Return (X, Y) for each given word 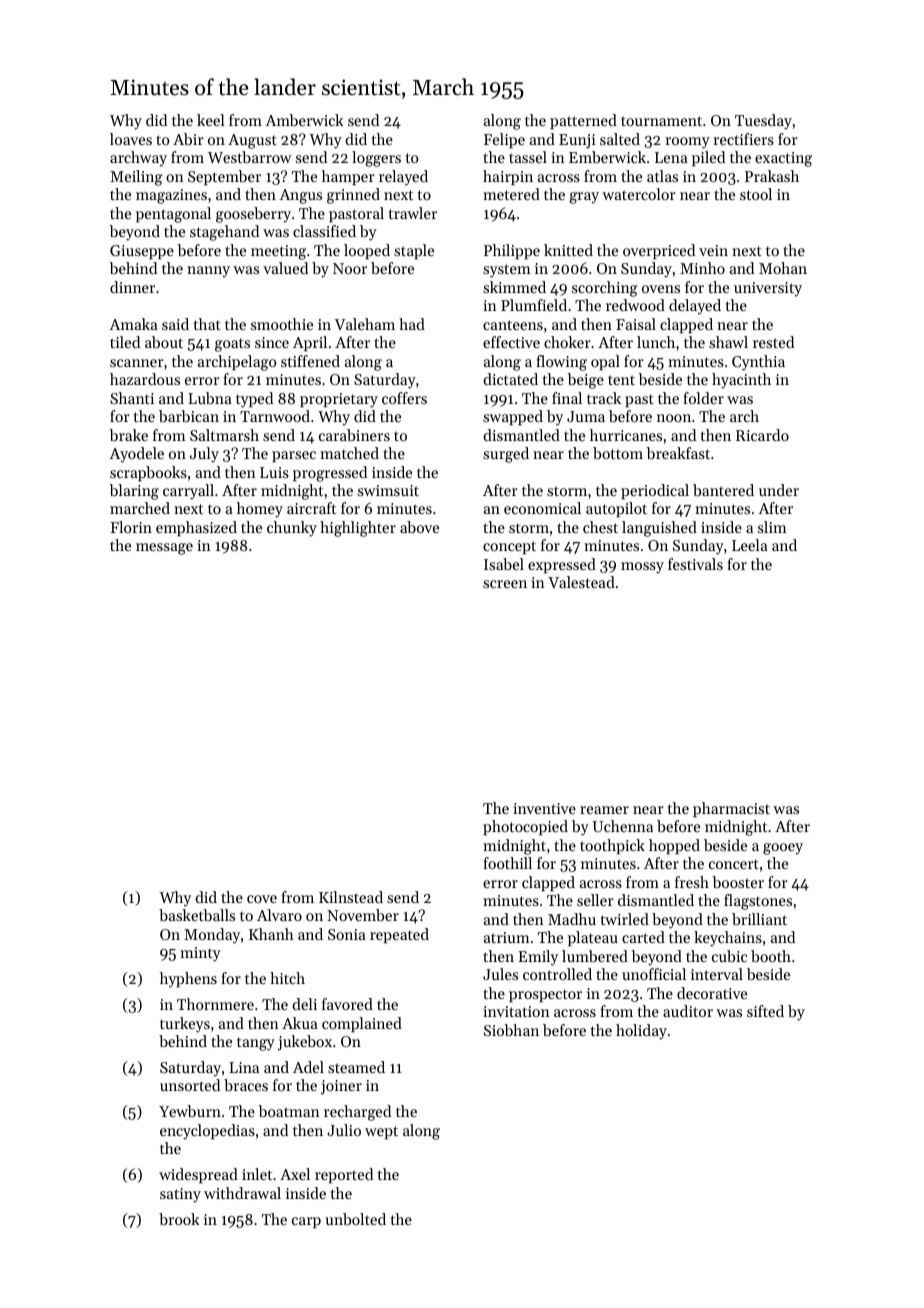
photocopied (525, 827)
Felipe (504, 140)
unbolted (355, 1219)
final (567, 398)
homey (260, 510)
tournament (661, 121)
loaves (131, 139)
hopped (674, 846)
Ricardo (762, 435)
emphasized (196, 528)
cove (262, 899)
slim (772, 527)
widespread (198, 1175)
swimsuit (388, 490)
